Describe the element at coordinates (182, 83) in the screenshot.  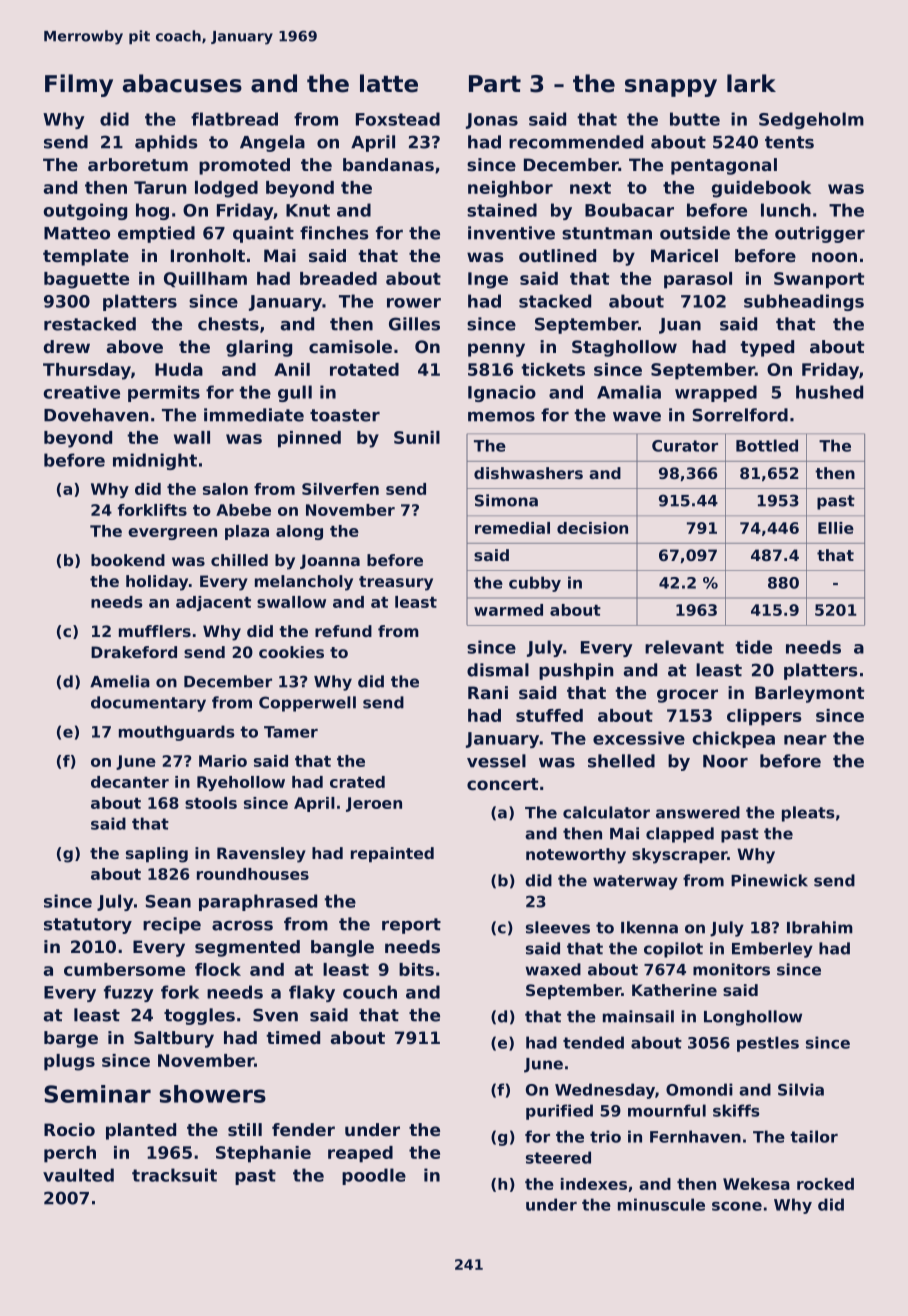
I see `abacuses` at that location.
